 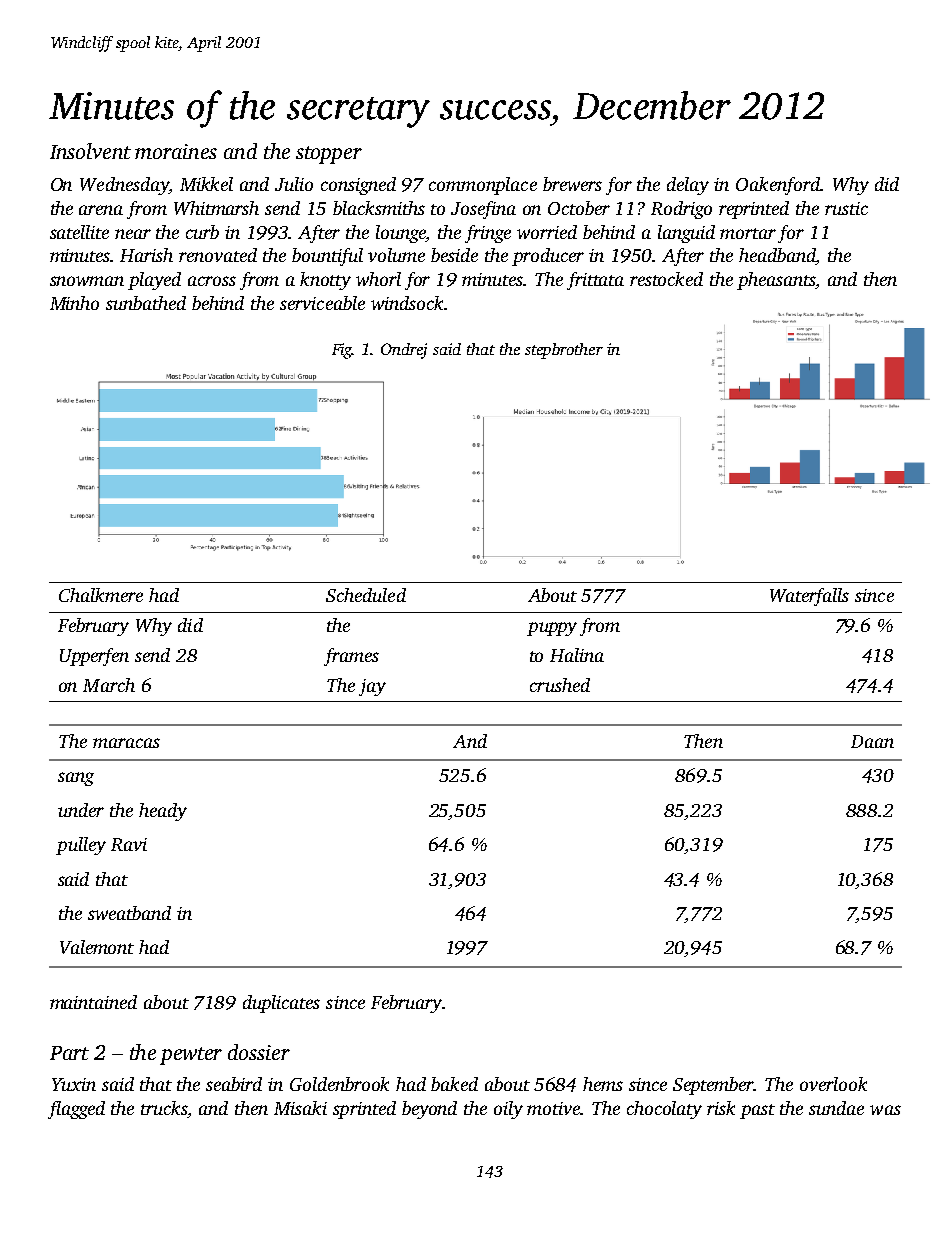 I want to click on across, so click(x=212, y=281).
